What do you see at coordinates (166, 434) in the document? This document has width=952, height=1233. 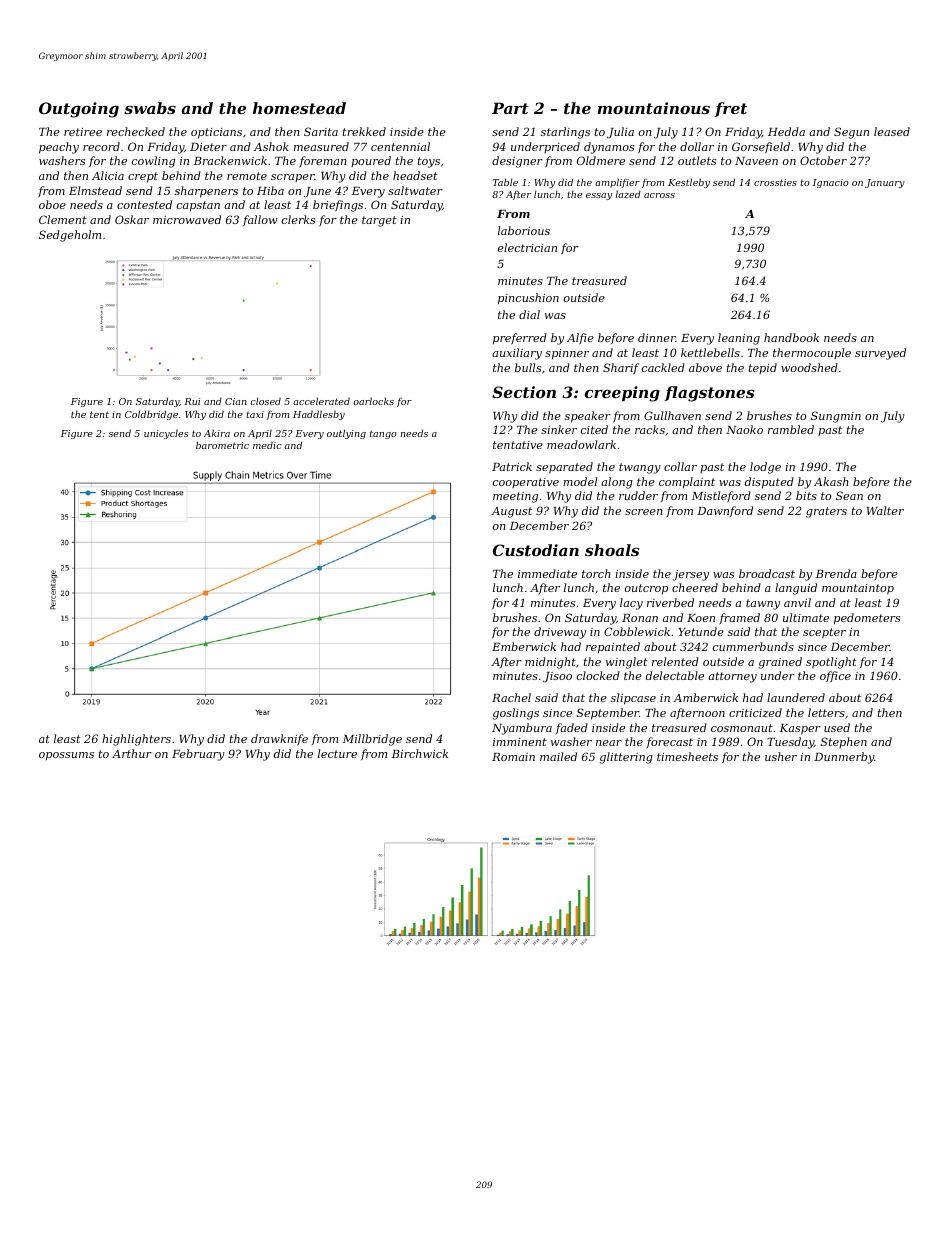 I see `unicycles` at bounding box center [166, 434].
